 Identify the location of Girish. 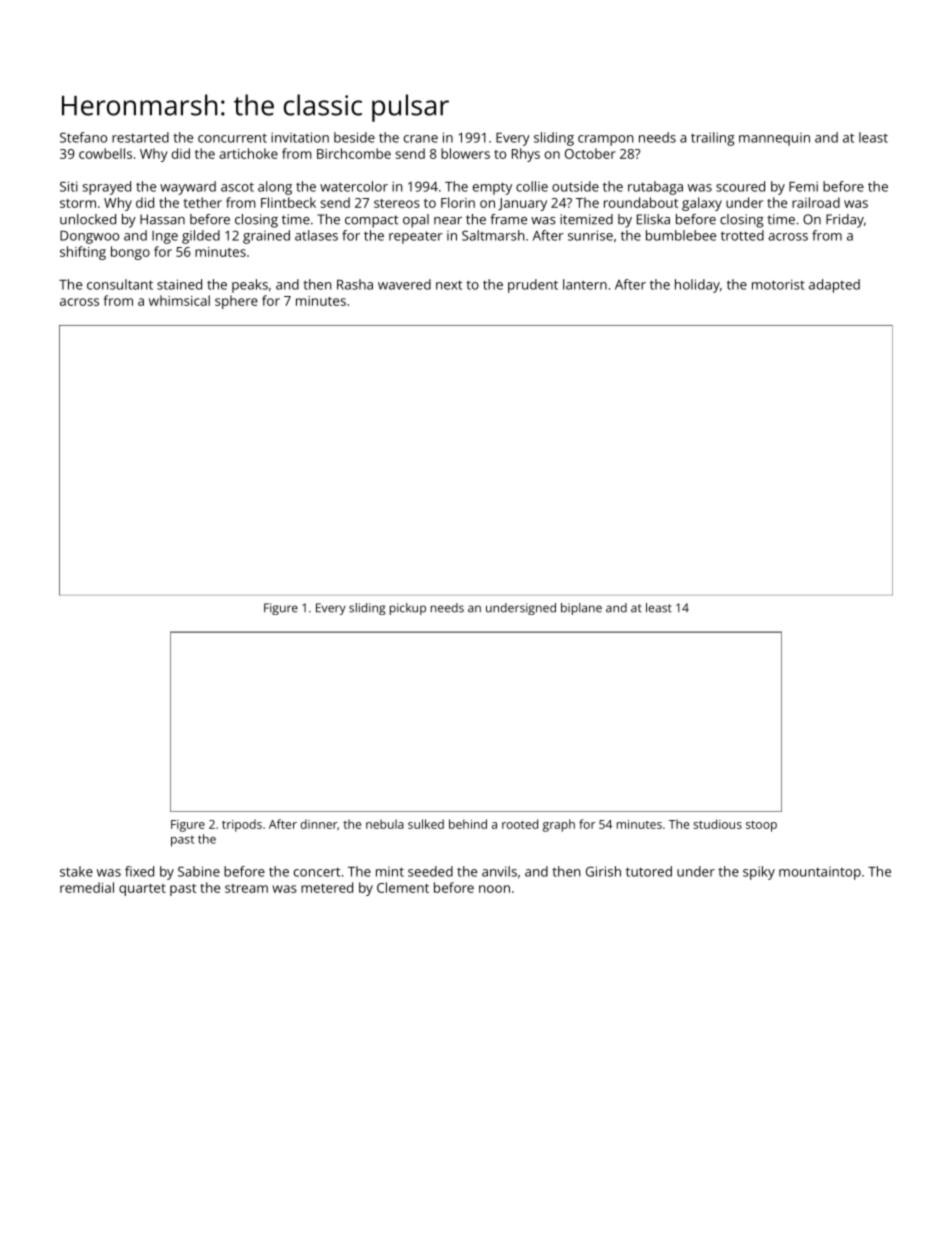
(603, 871).
